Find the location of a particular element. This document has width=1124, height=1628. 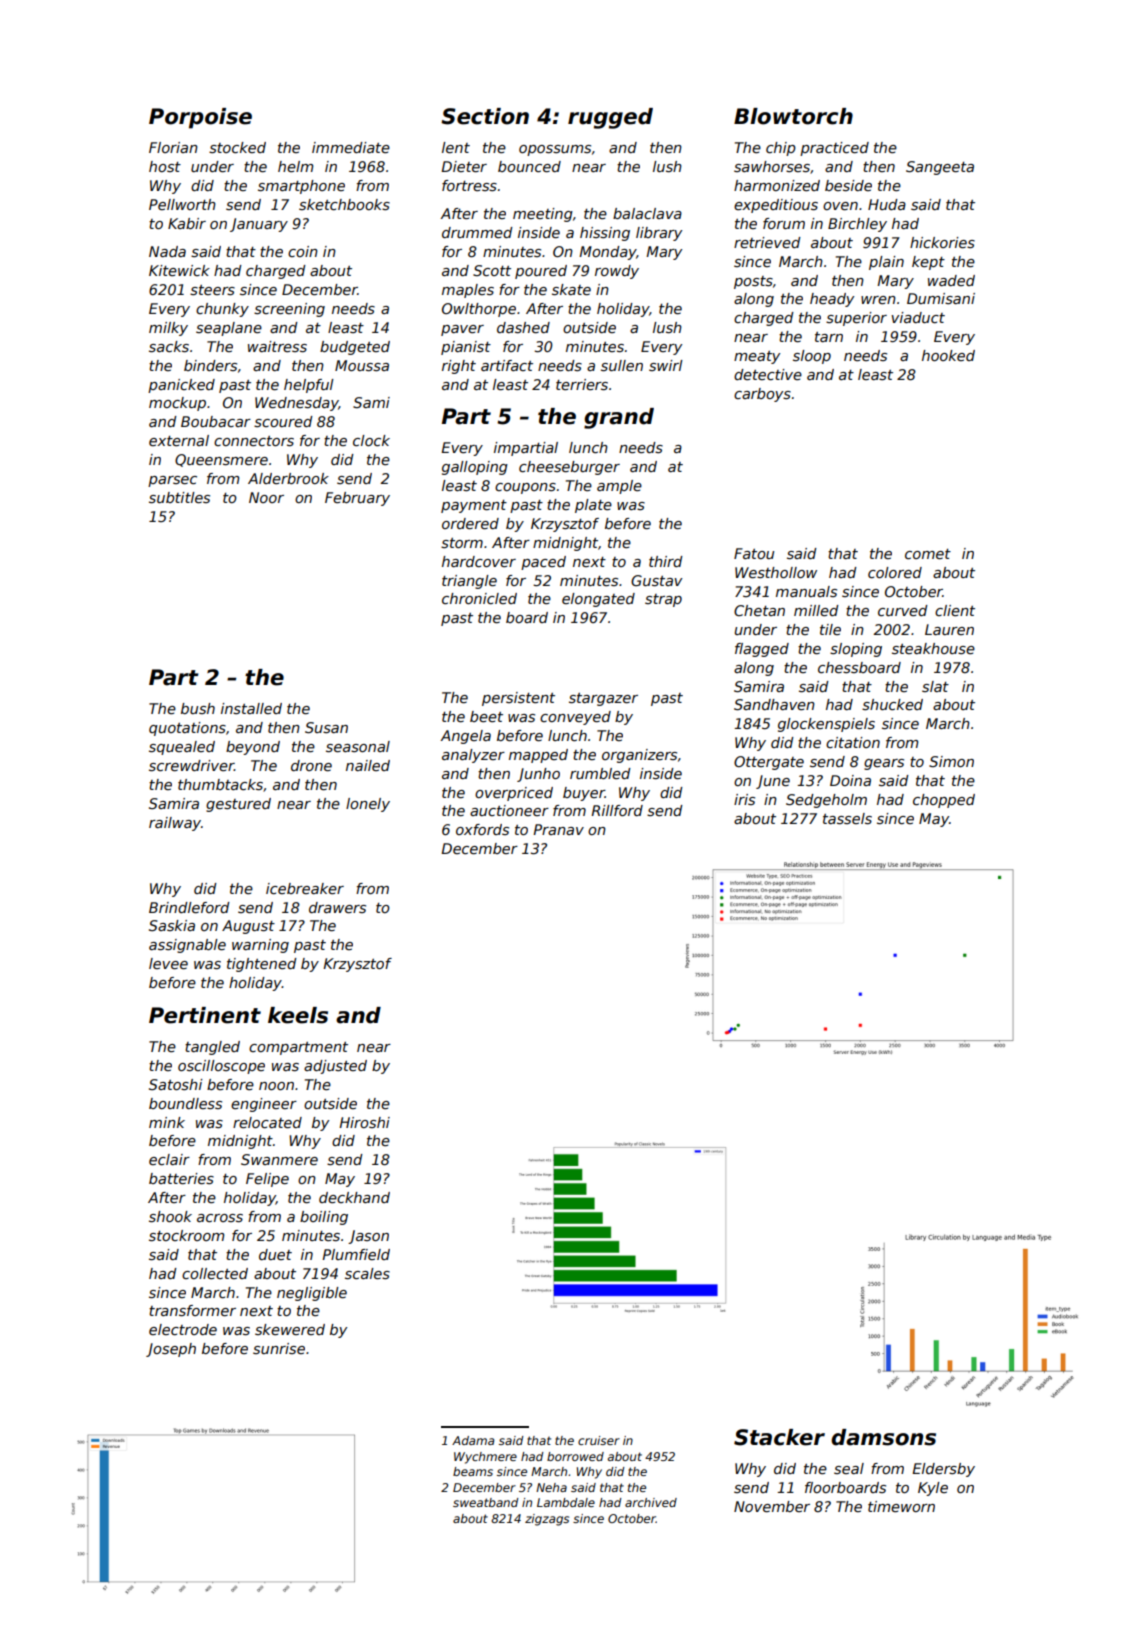

sweatband is located at coordinates (485, 1502).
